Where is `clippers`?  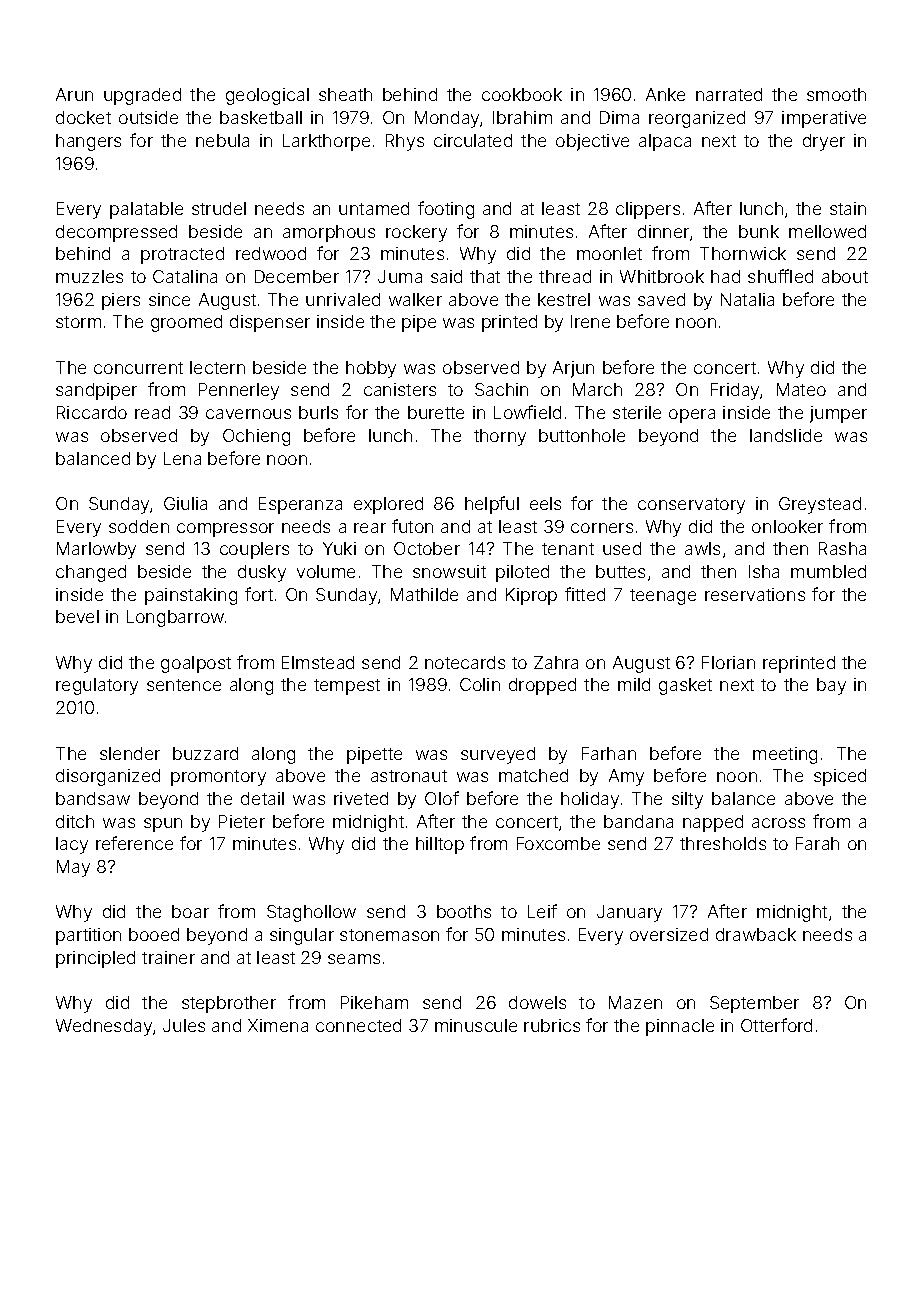
clippers is located at coordinates (648, 210).
